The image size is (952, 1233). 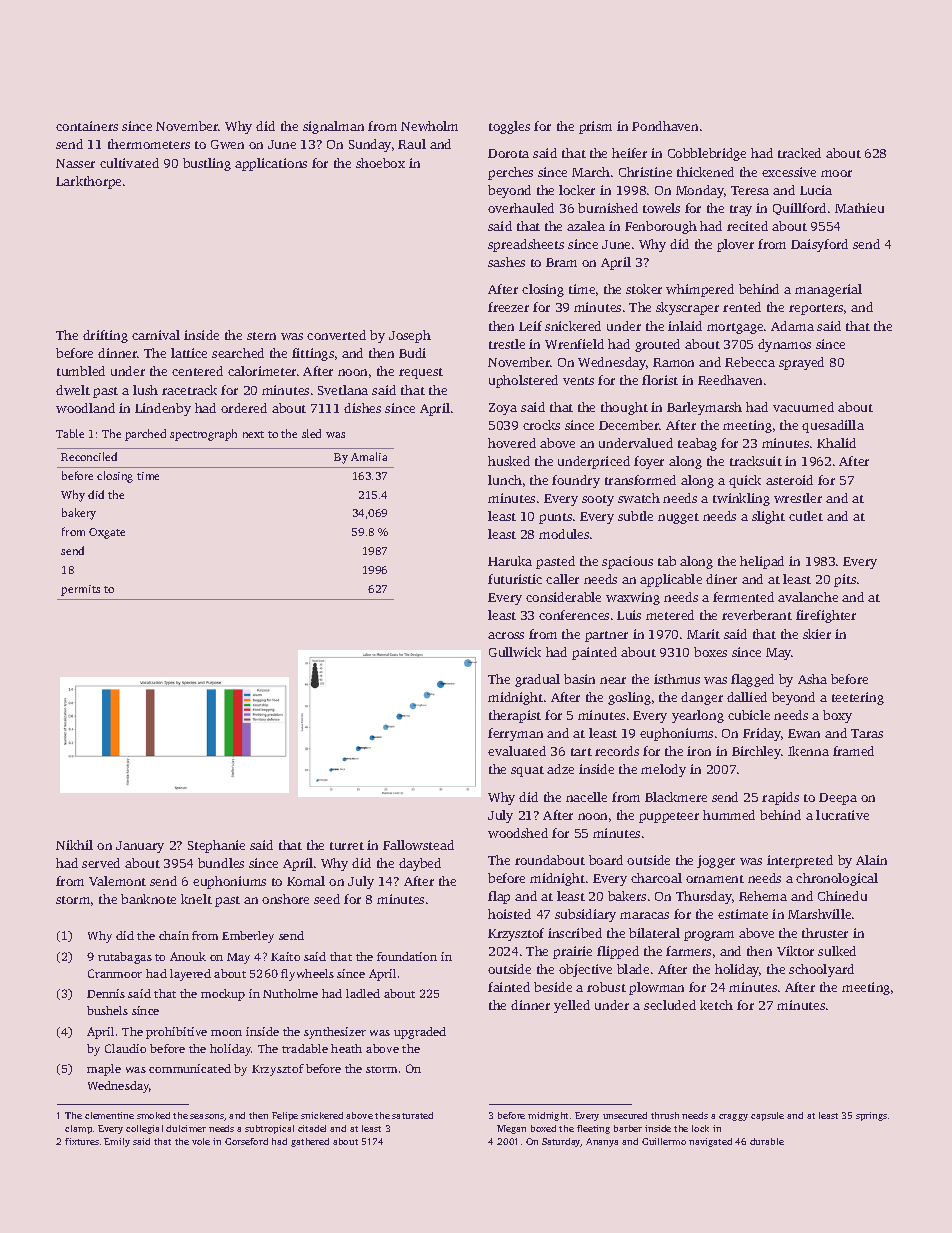 I want to click on toggles, so click(x=509, y=127).
